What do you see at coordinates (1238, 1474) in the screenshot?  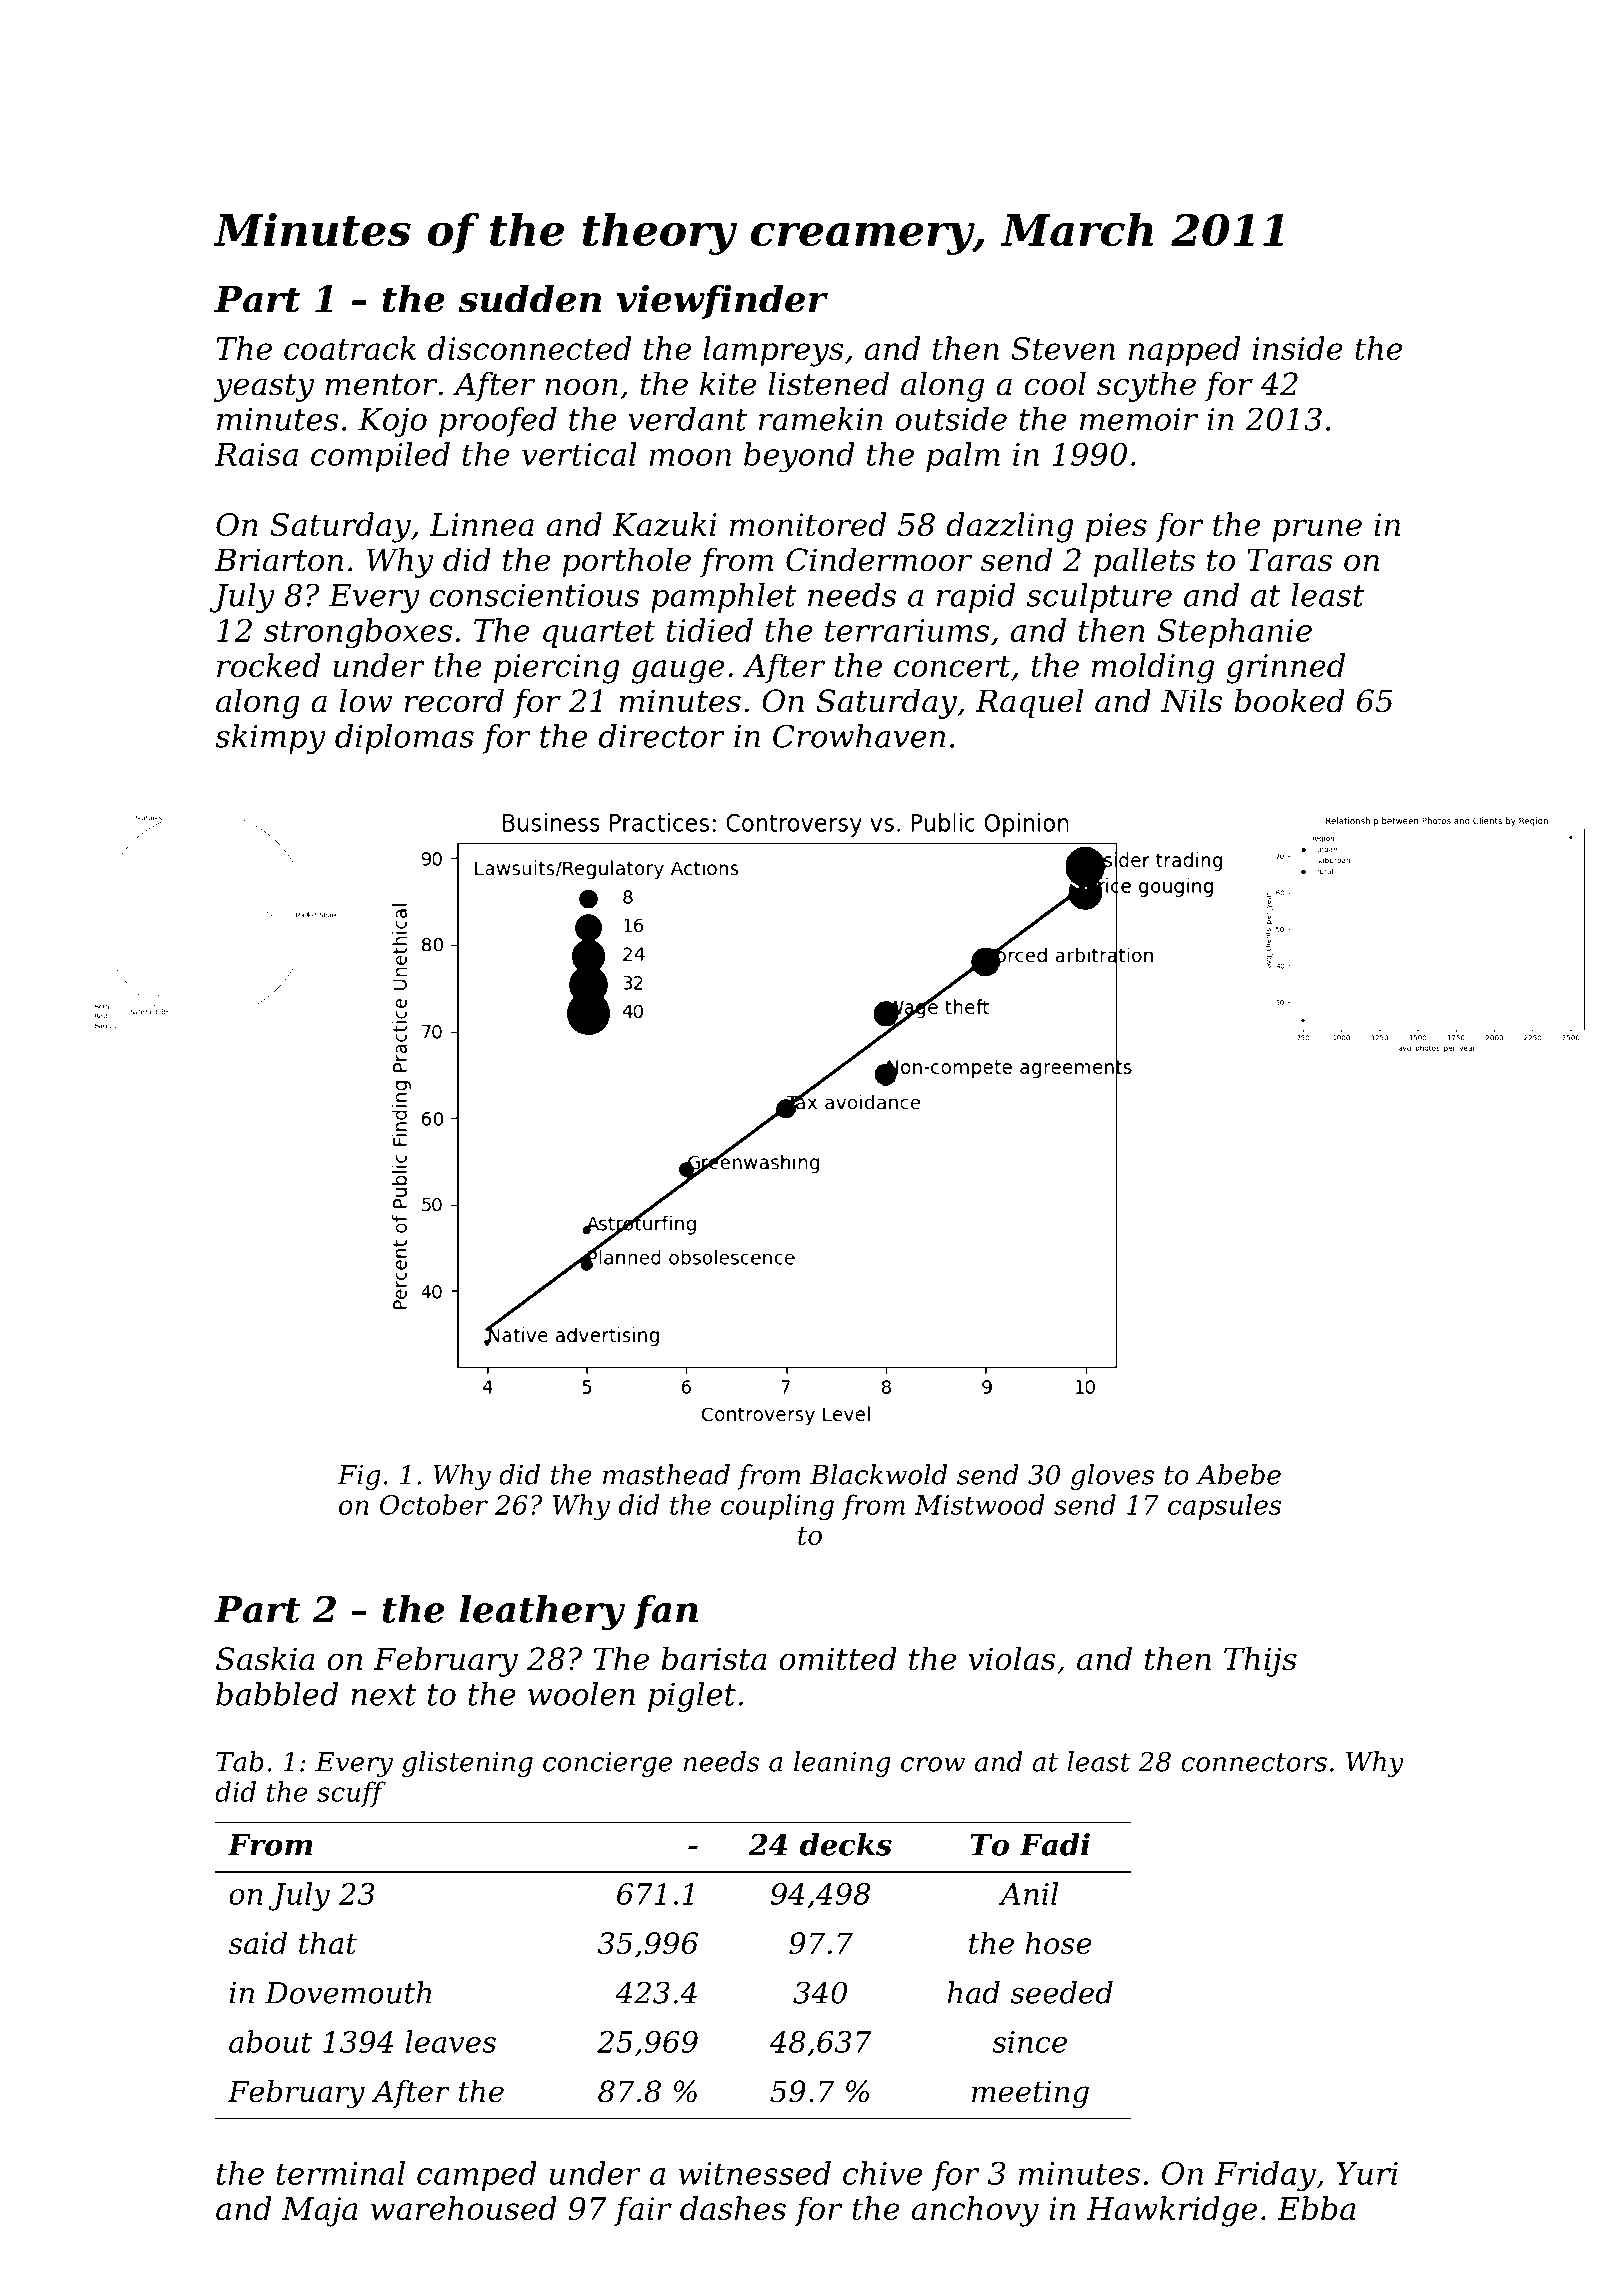 I see `Abebe` at bounding box center [1238, 1474].
